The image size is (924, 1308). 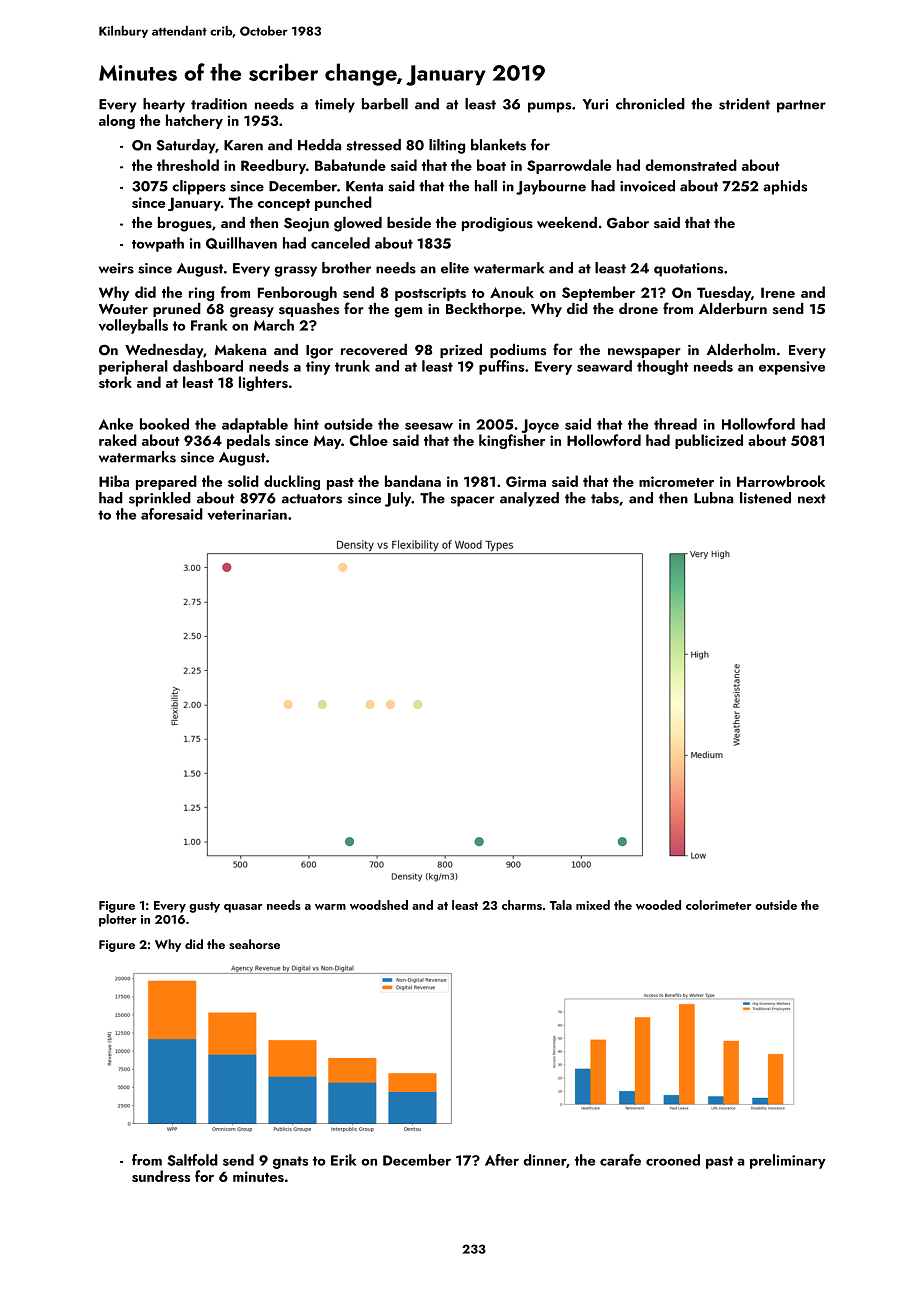 What do you see at coordinates (522, 905) in the screenshot?
I see `charms` at bounding box center [522, 905].
